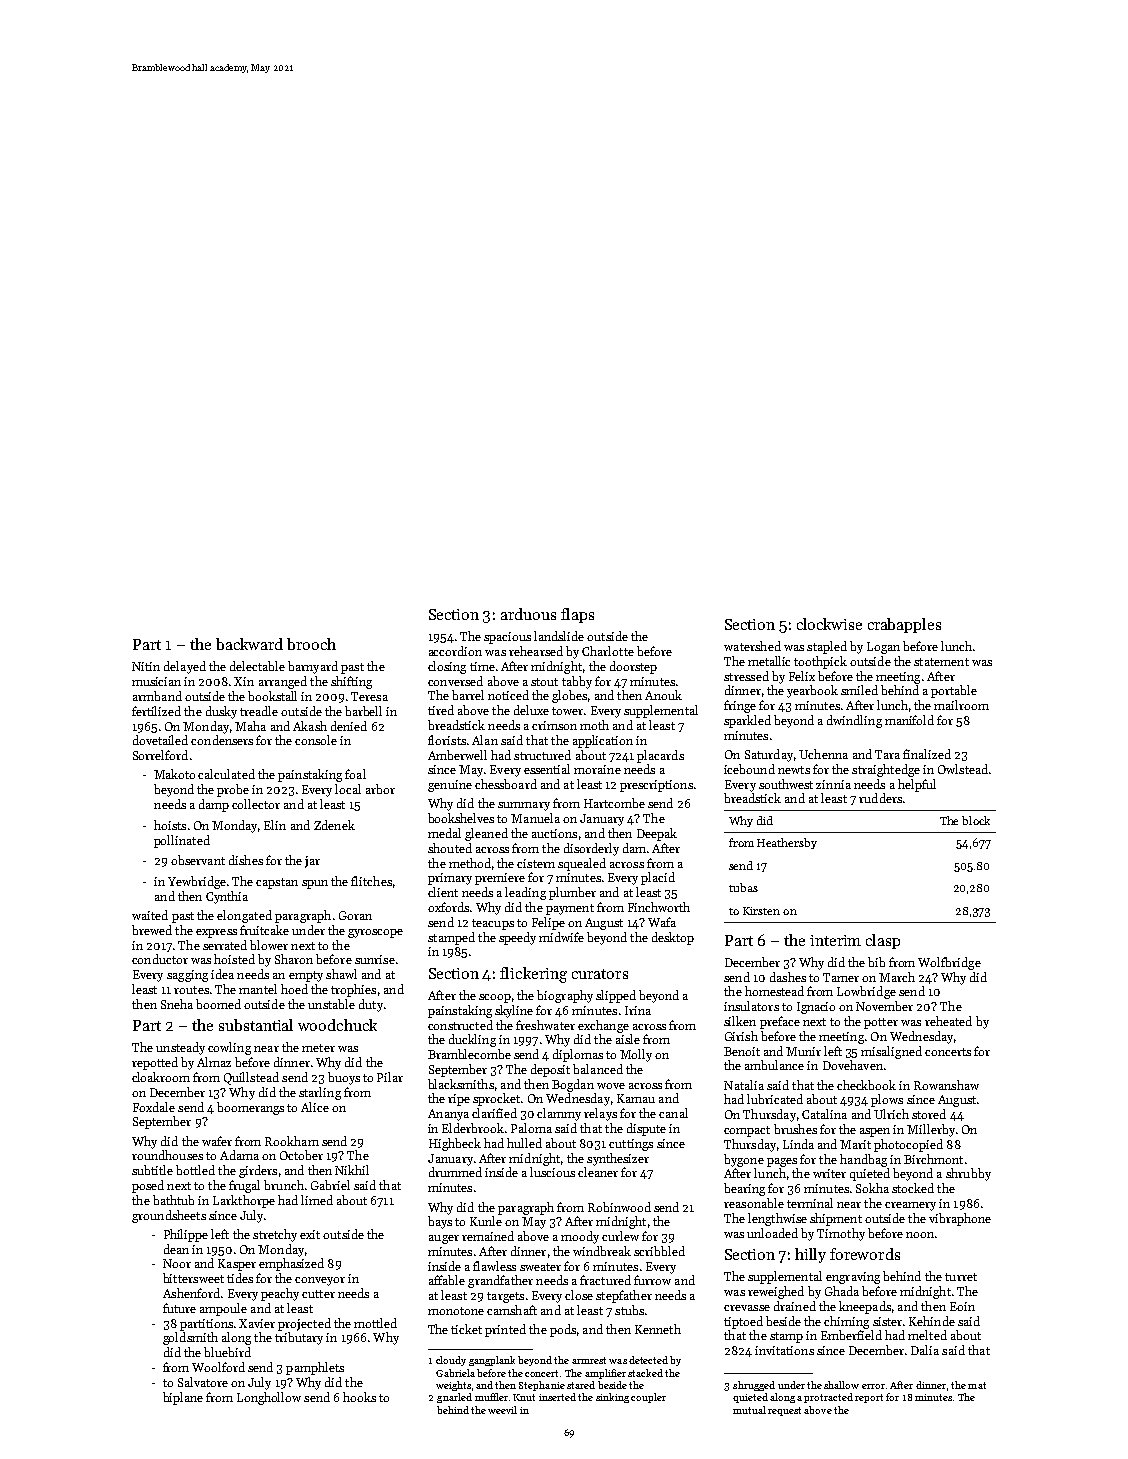 This screenshot has width=1128, height=1459. I want to click on brooch, so click(311, 644).
